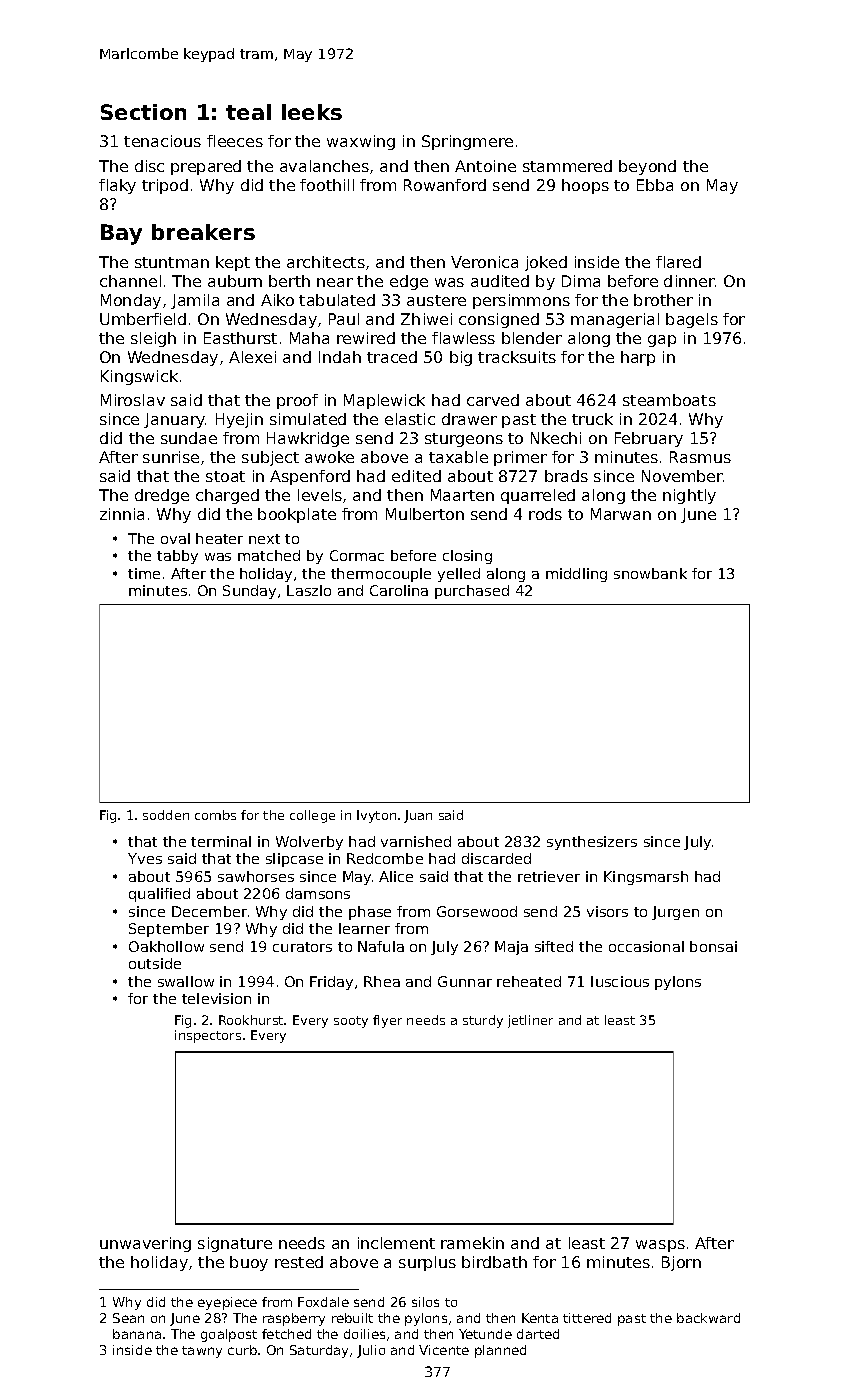  Describe the element at coordinates (660, 1246) in the document. I see `wasps` at that location.
